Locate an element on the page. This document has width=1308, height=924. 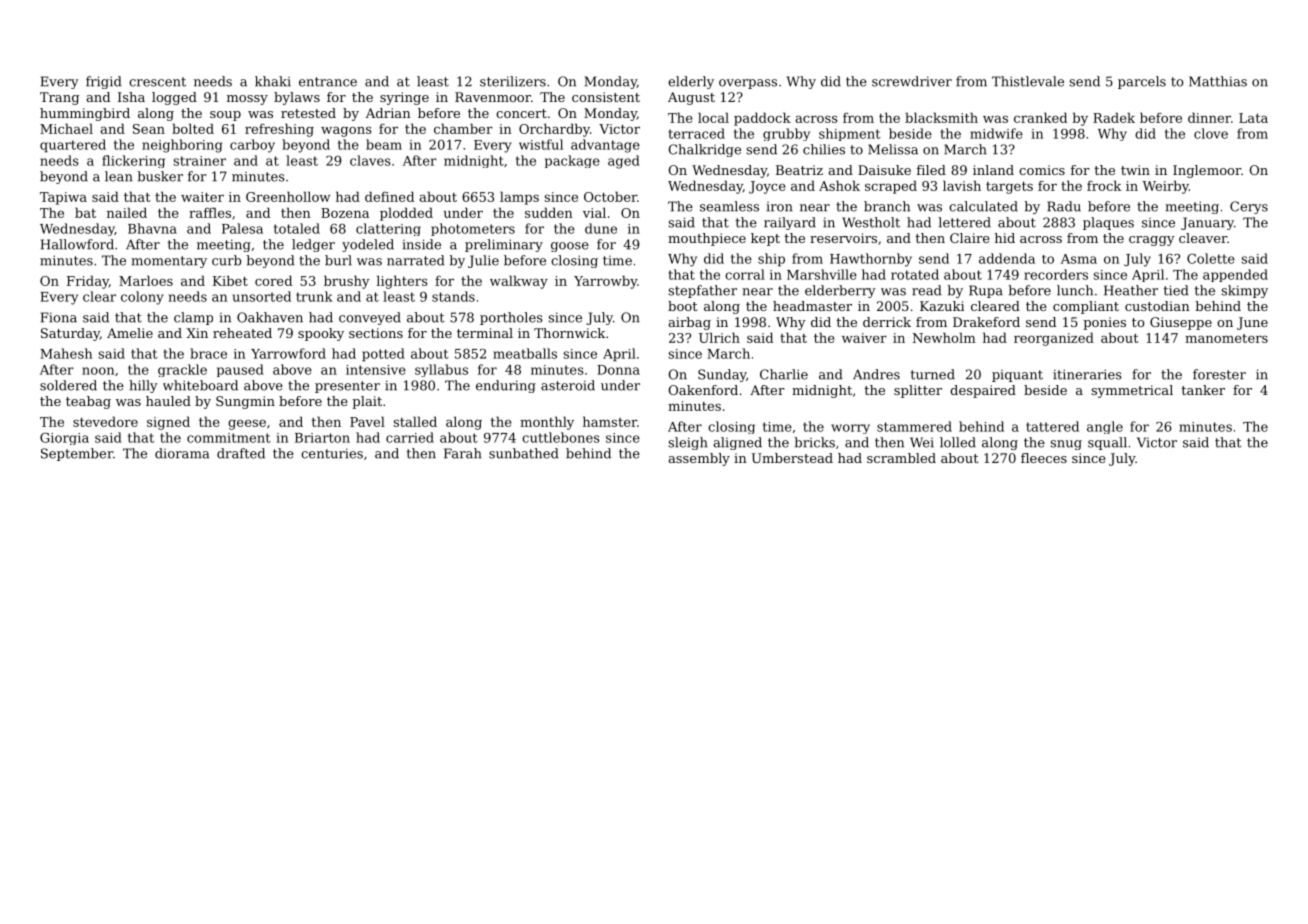
hid is located at coordinates (1005, 238).
